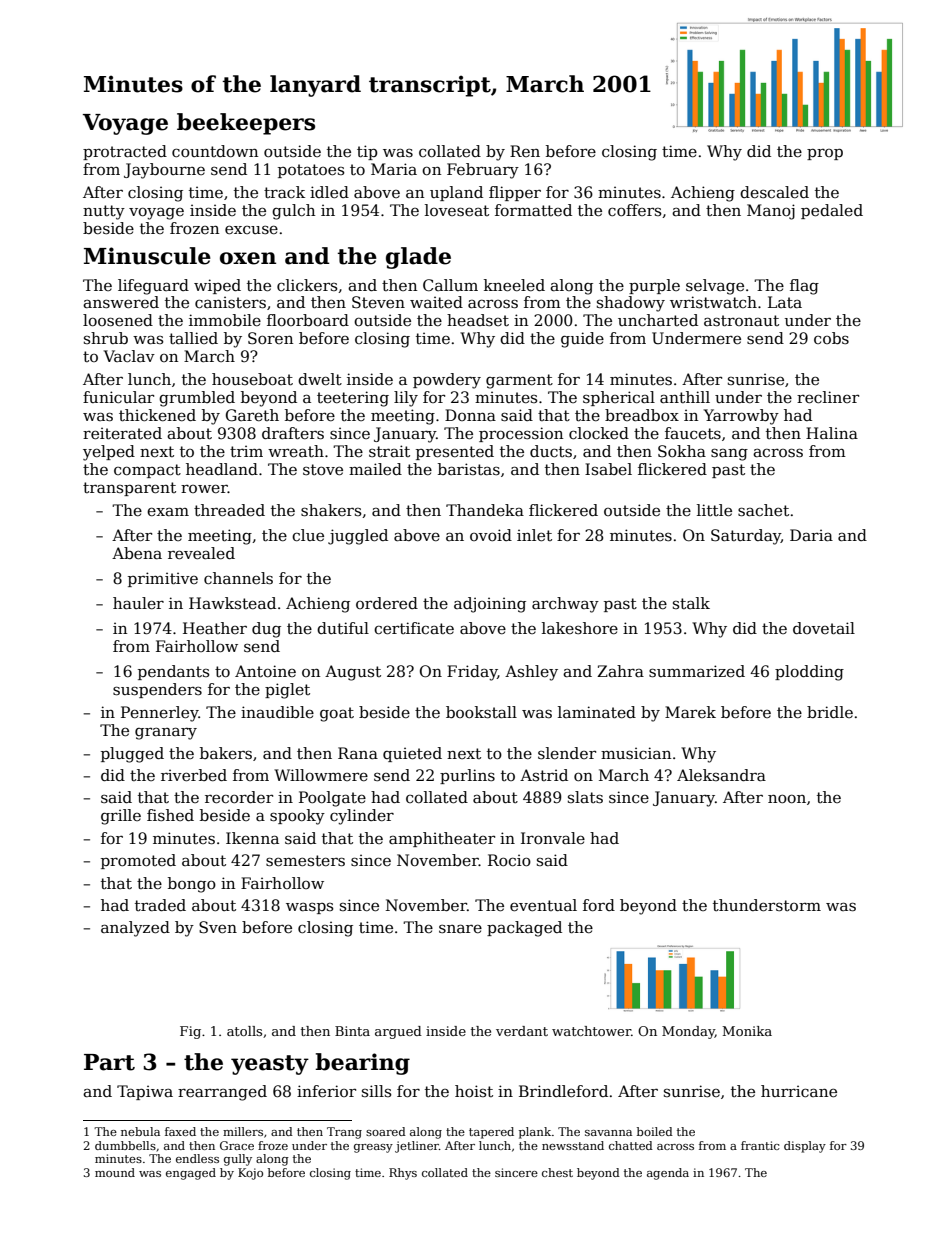  I want to click on snare, so click(460, 928).
